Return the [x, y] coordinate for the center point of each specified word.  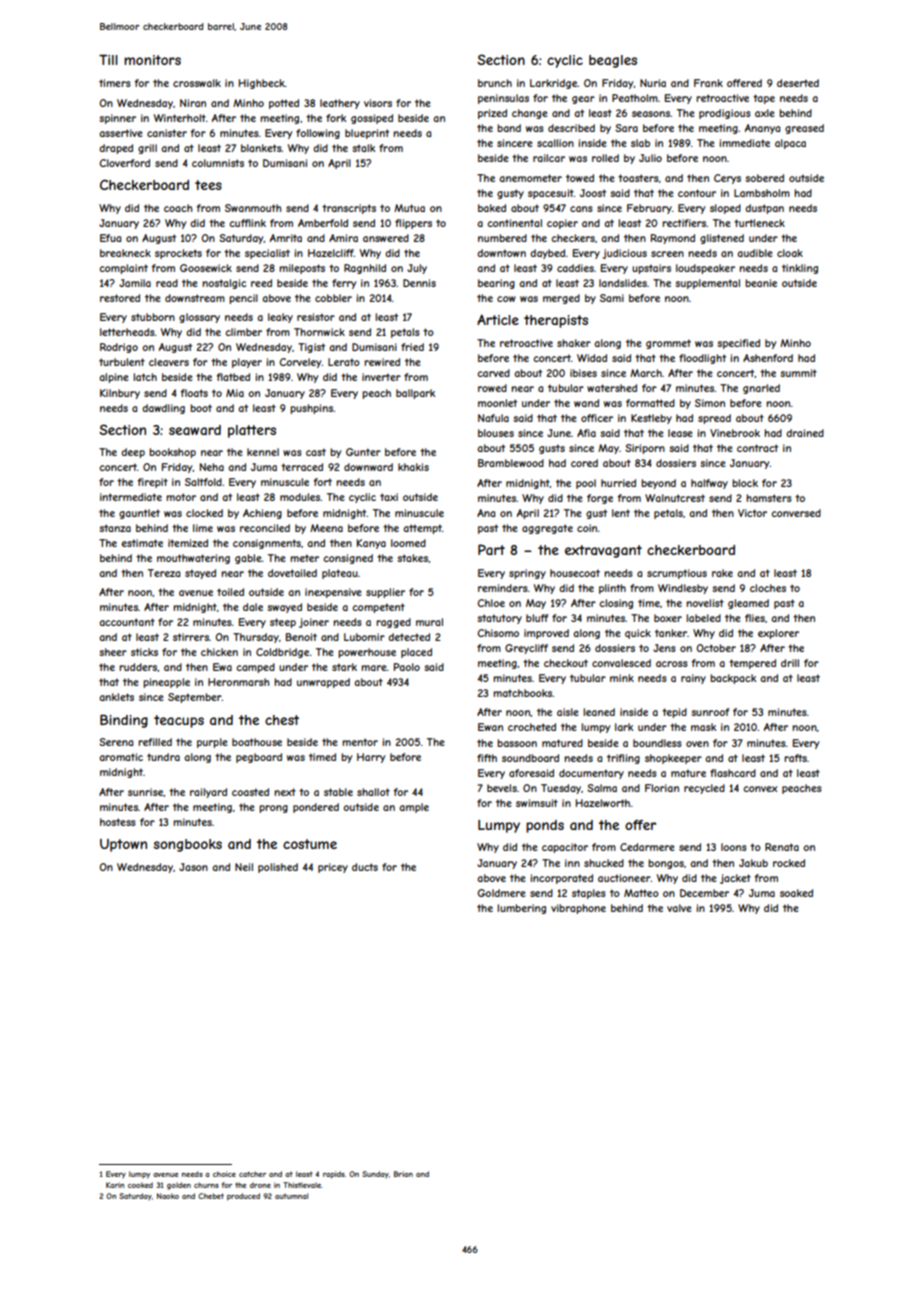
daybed [547, 254]
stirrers [191, 637]
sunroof [710, 712]
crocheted [532, 727]
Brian [403, 1174]
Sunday [375, 1175]
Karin [115, 1185]
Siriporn [645, 449]
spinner [117, 119]
